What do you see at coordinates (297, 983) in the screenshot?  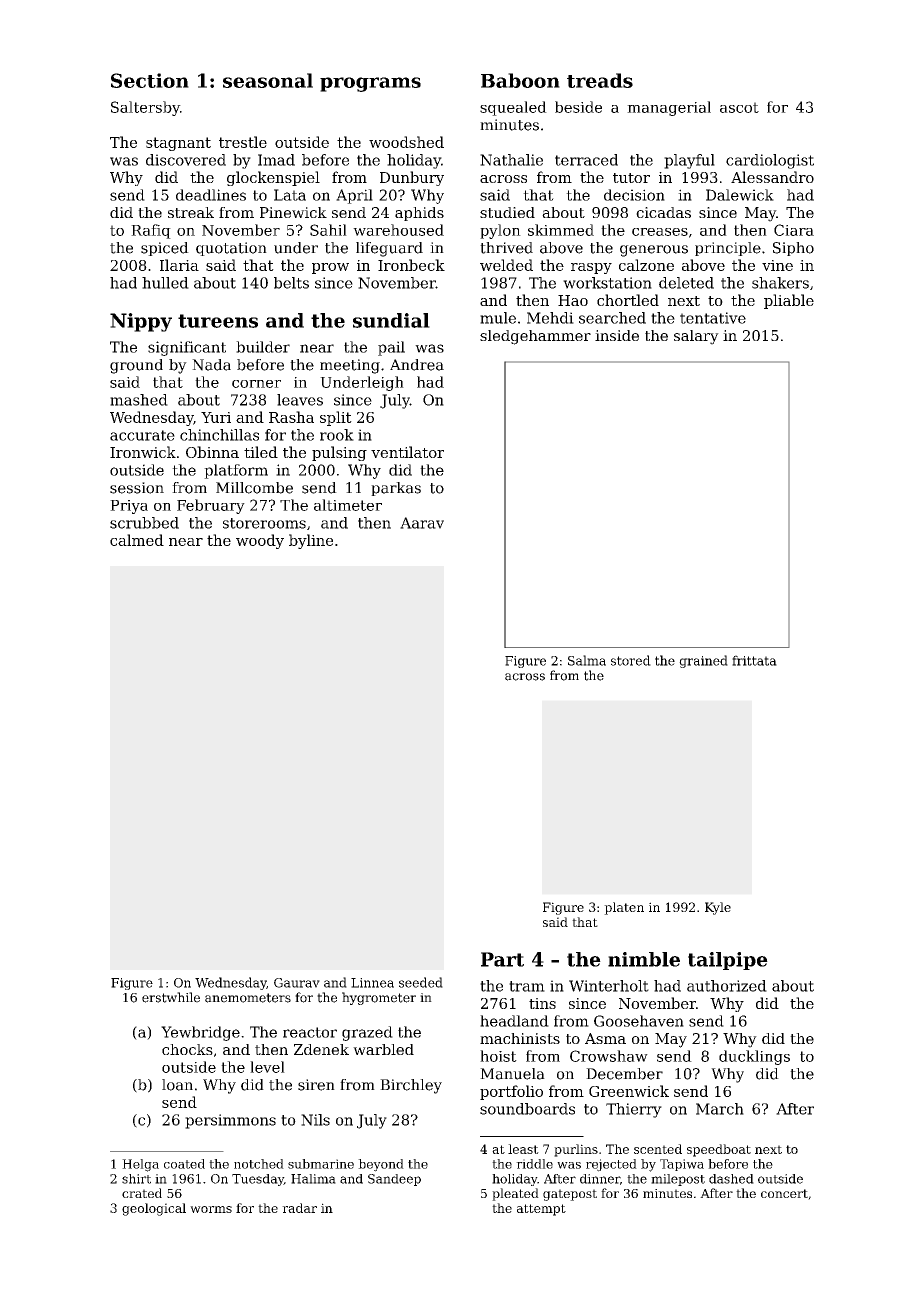 I see `Gaurav` at bounding box center [297, 983].
